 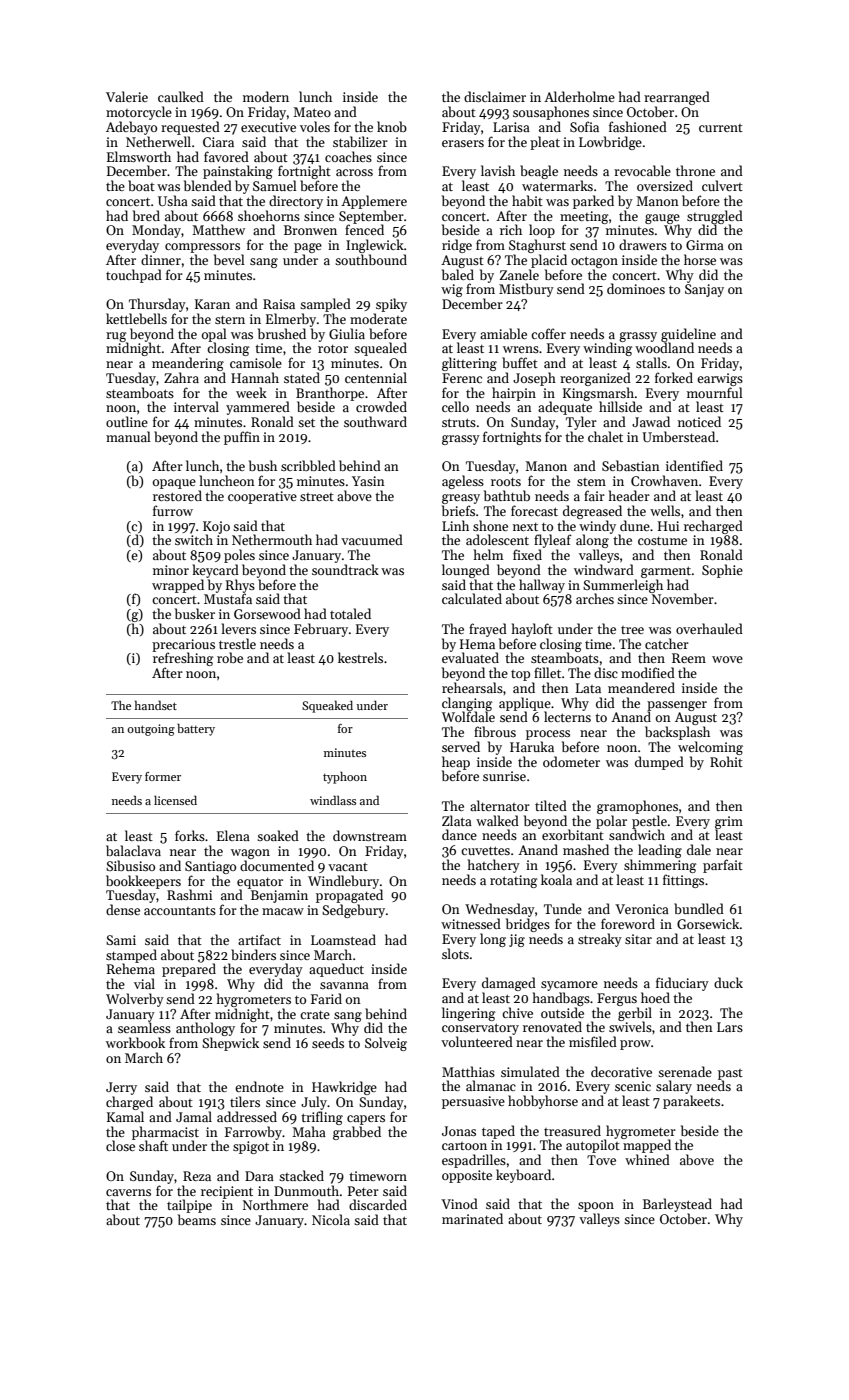 What do you see at coordinates (472, 1218) in the screenshot?
I see `marinated` at bounding box center [472, 1218].
